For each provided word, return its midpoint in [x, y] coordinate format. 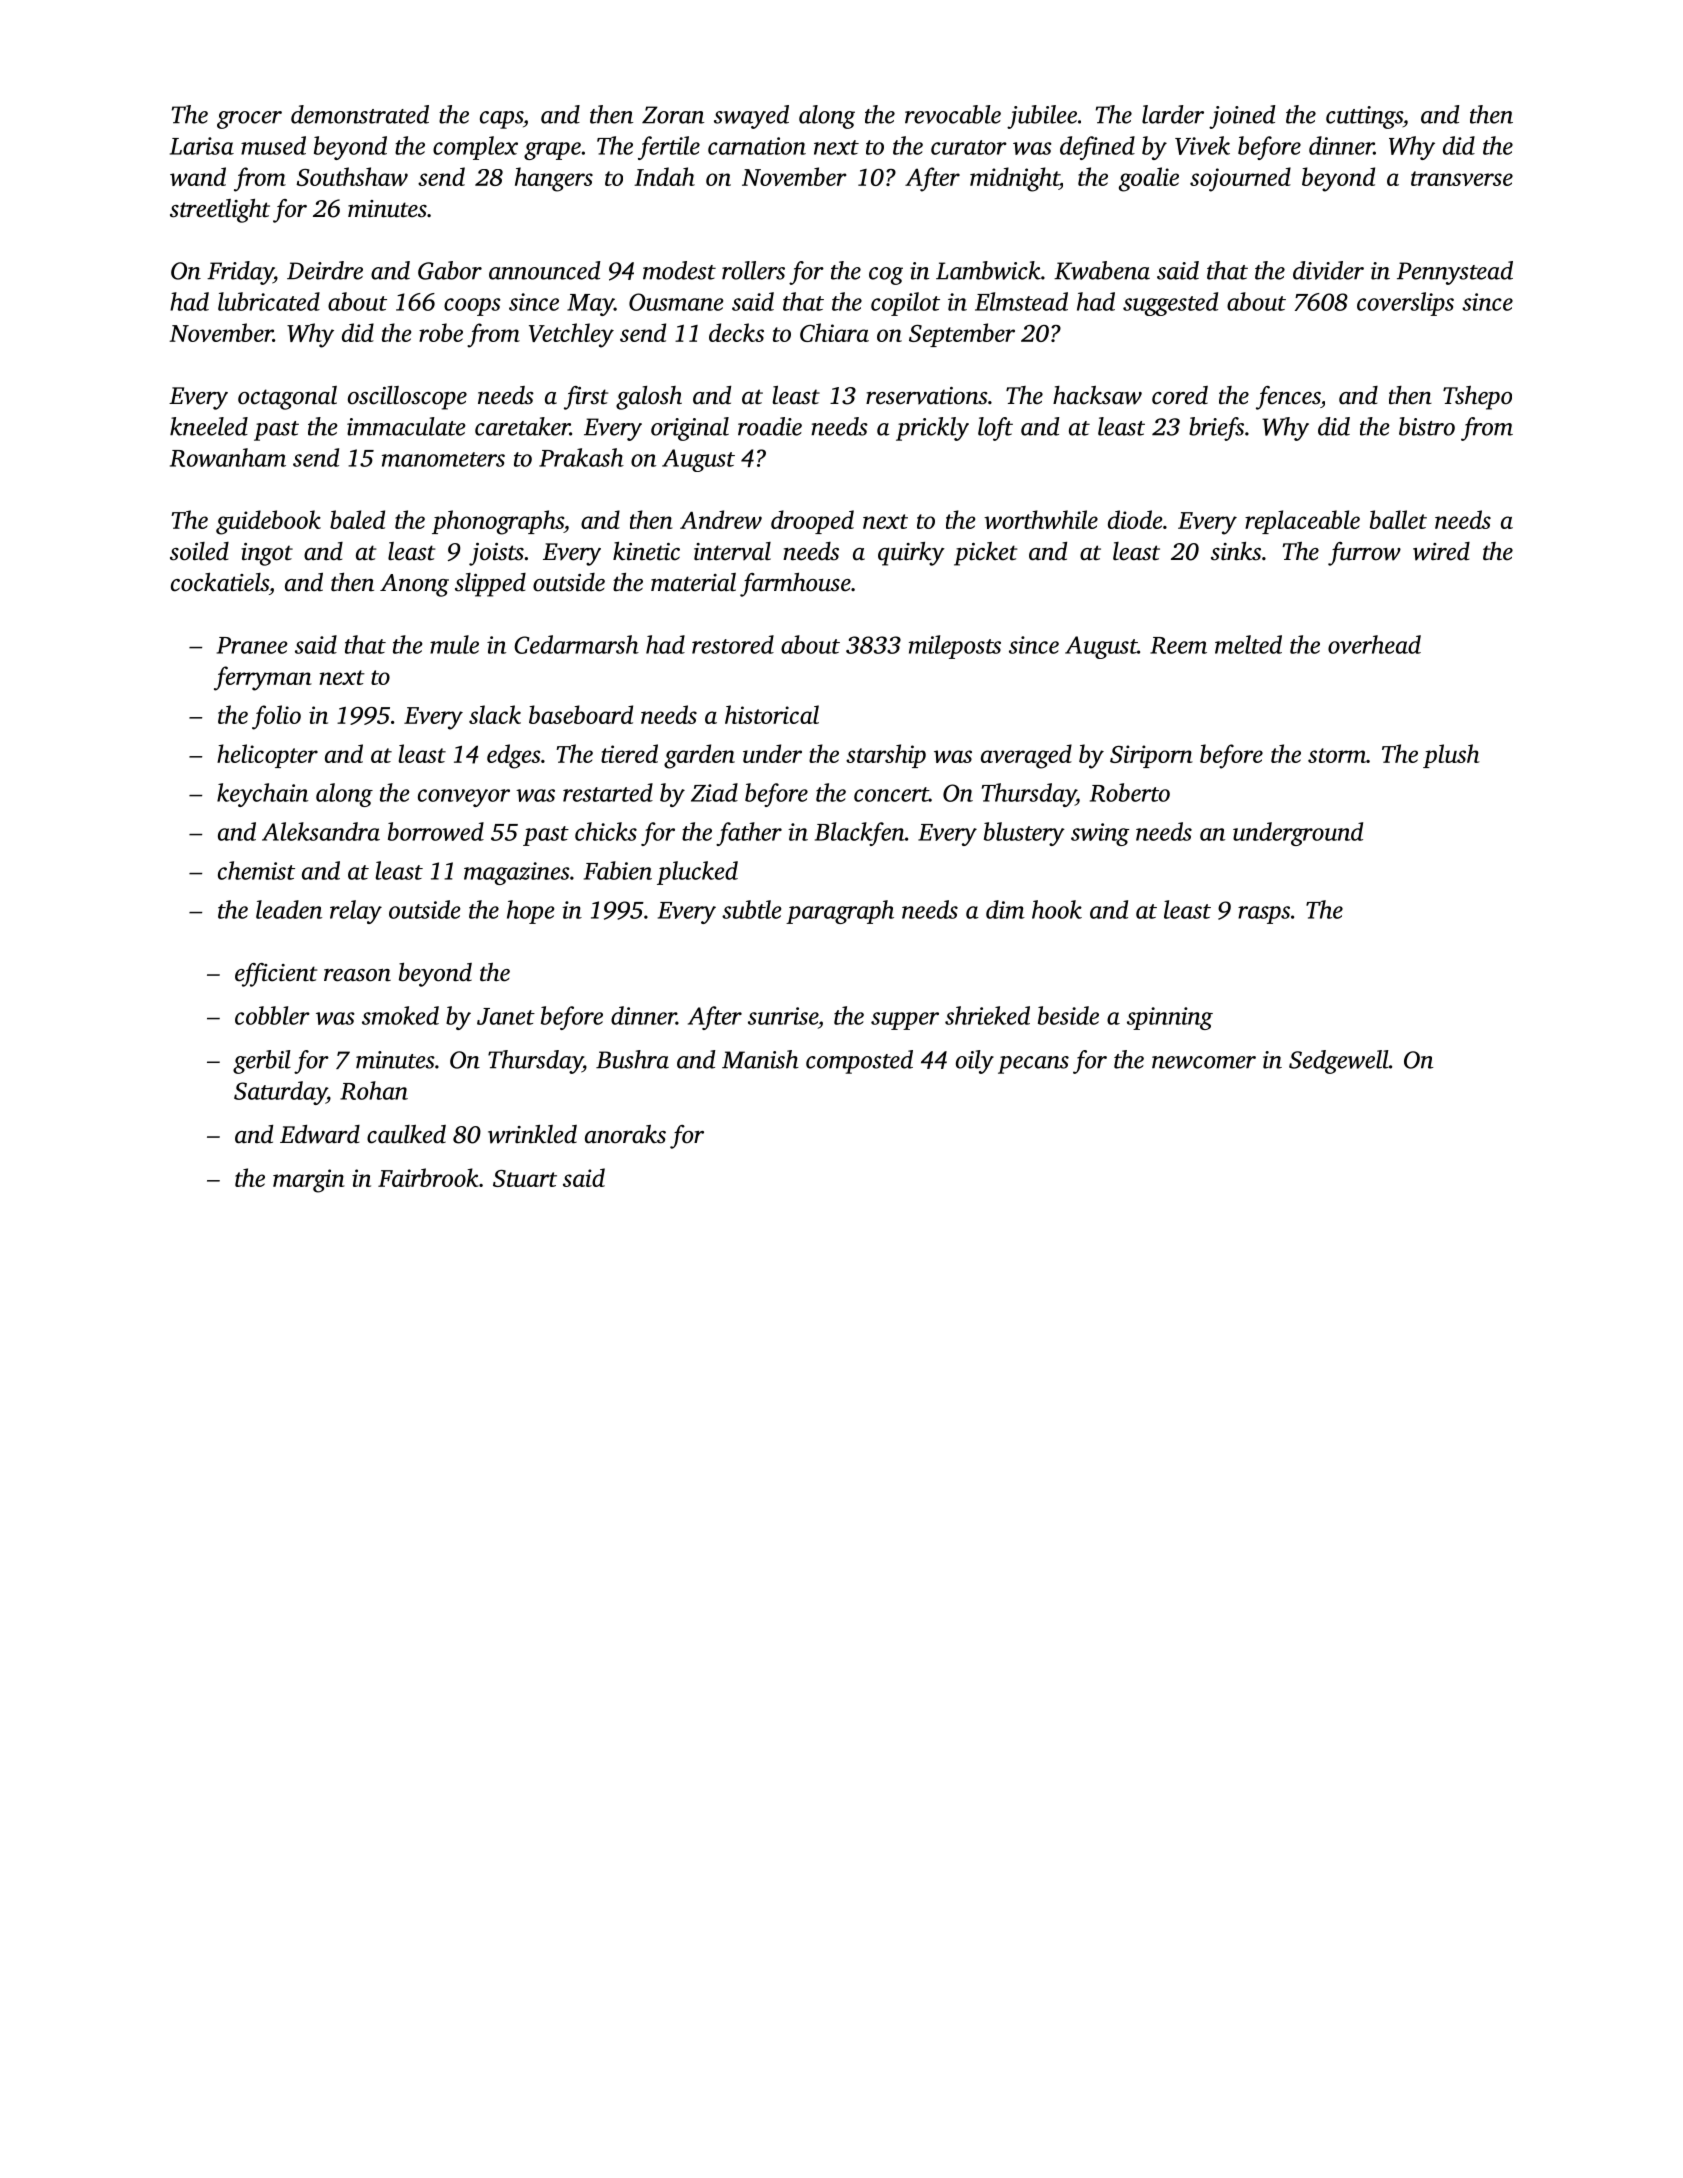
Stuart [525, 1178]
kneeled [209, 426]
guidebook [268, 522]
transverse [1462, 178]
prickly [932, 429]
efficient [276, 975]
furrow [1364, 554]
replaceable [1302, 522]
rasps [1264, 915]
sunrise [783, 1016]
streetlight [220, 211]
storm [1337, 755]
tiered [629, 753]
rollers [753, 270]
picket [985, 554]
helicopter [267, 756]
